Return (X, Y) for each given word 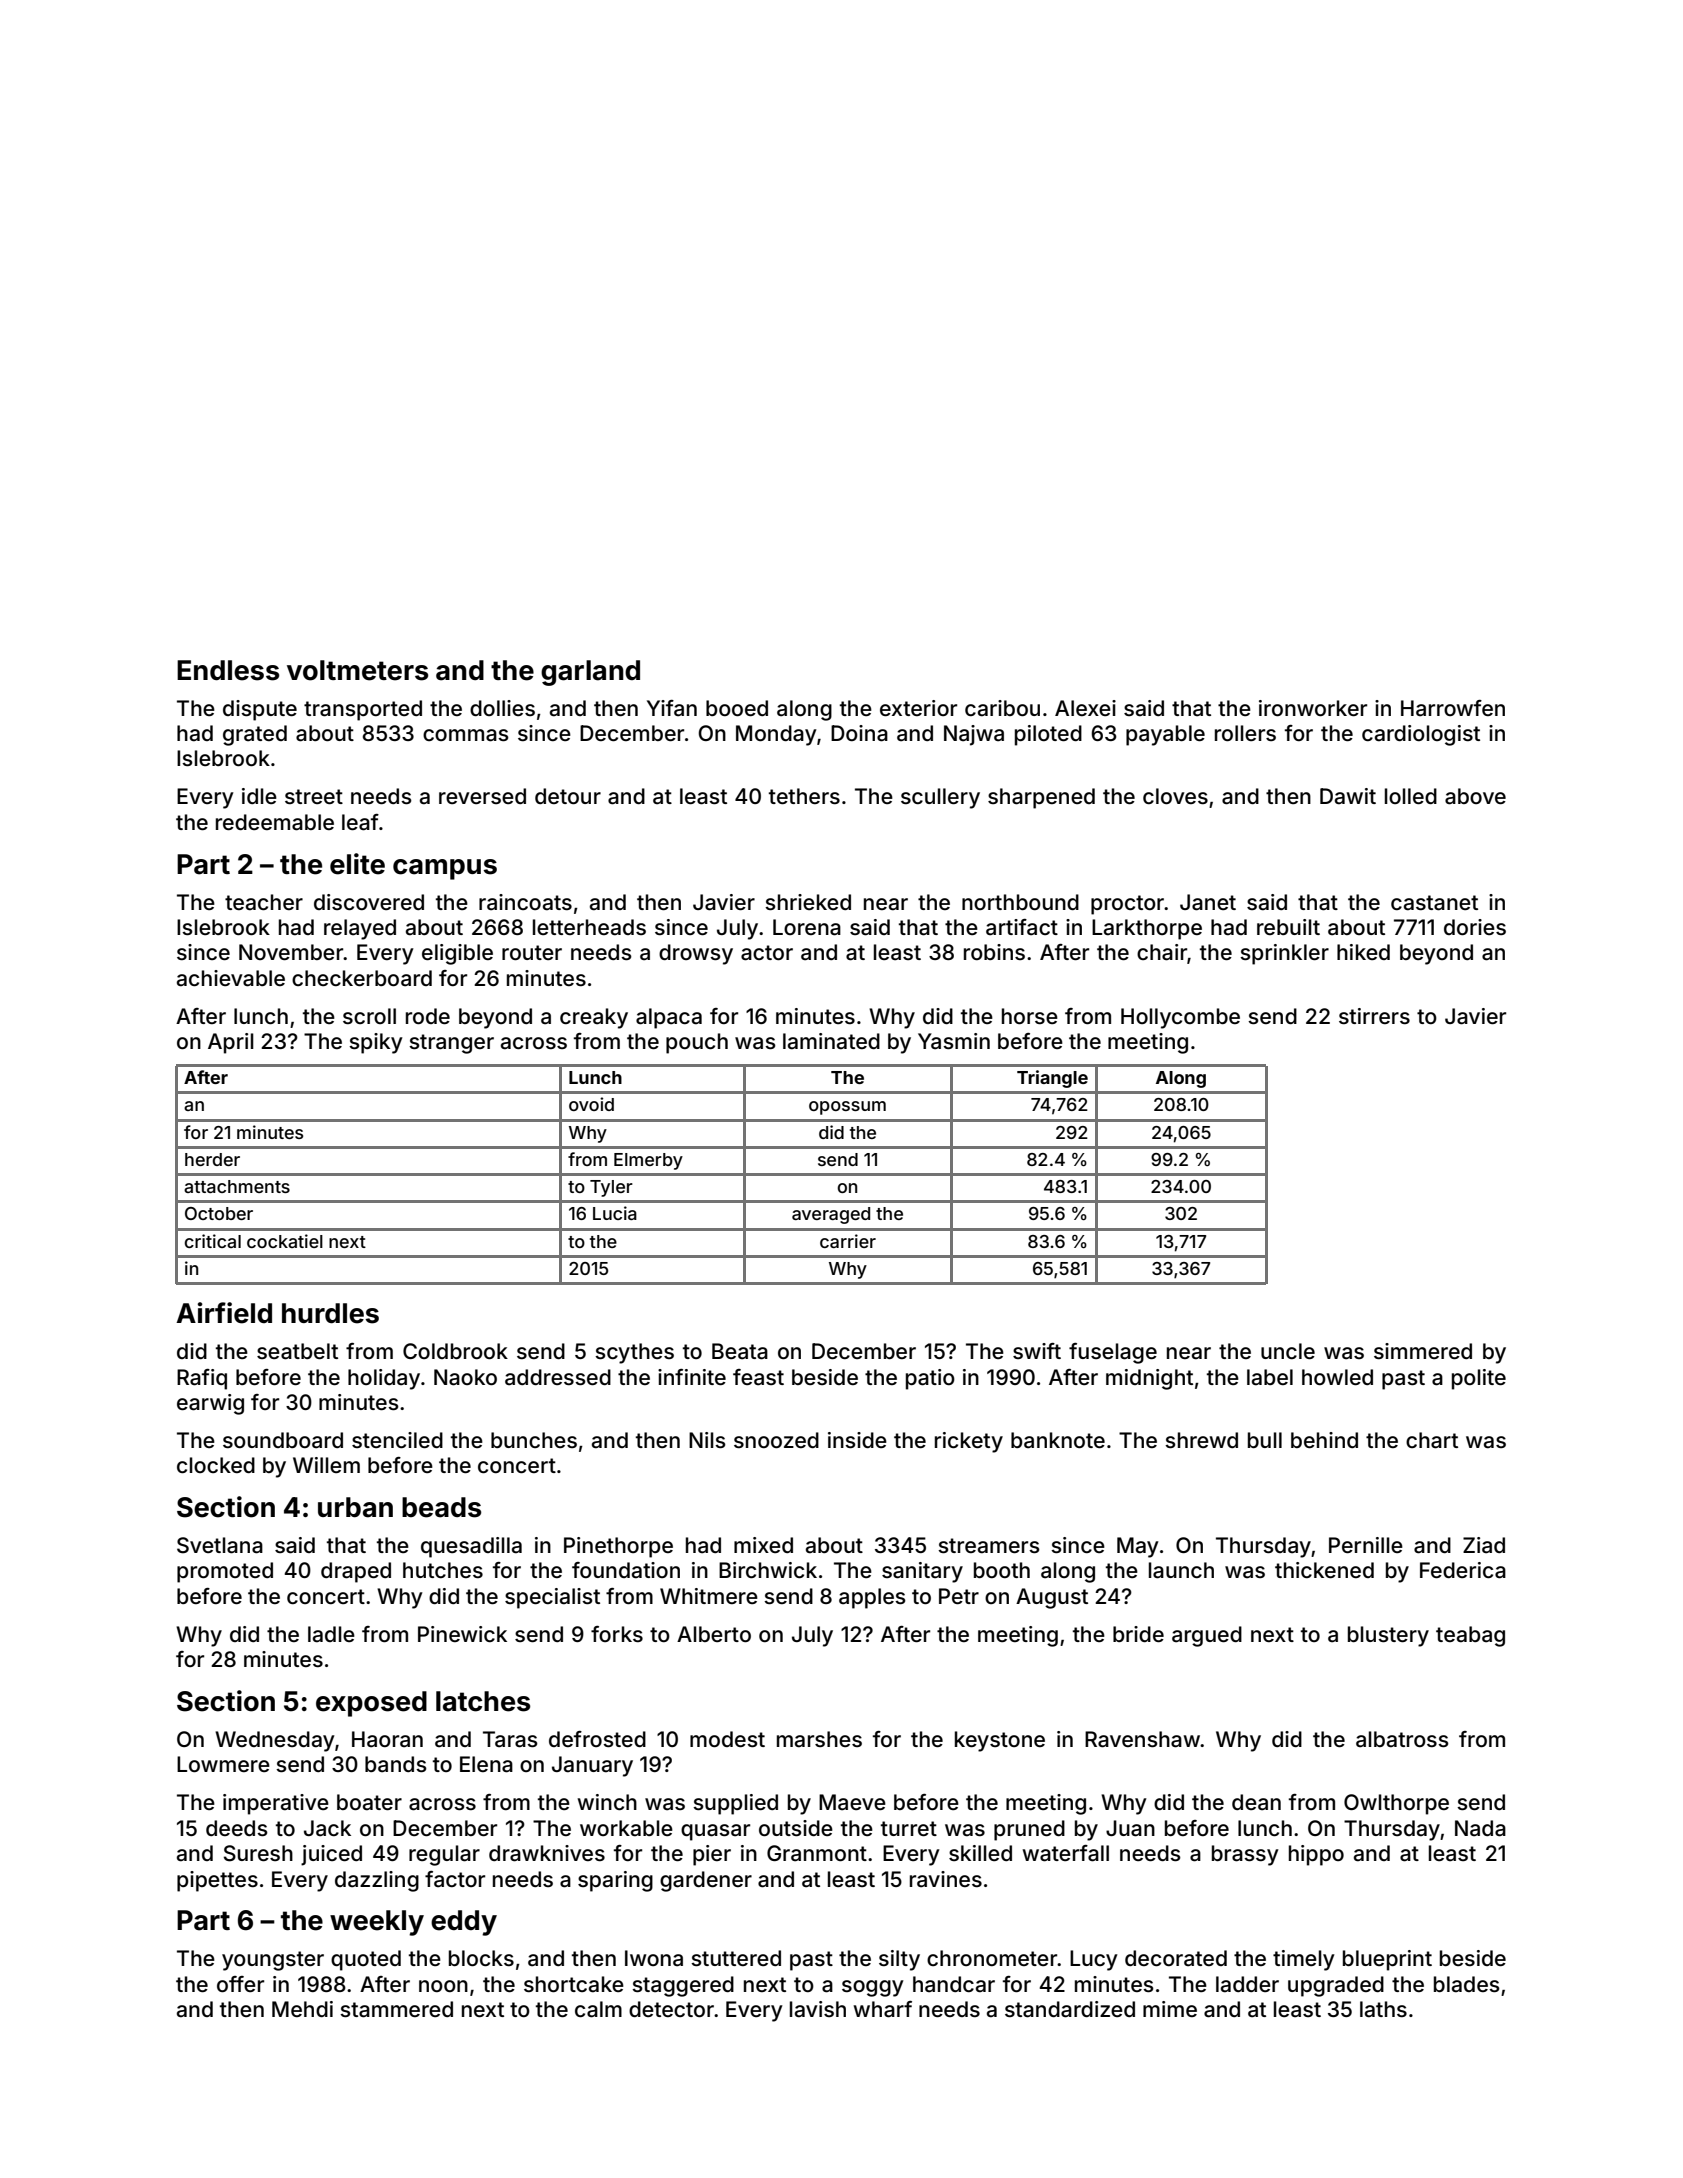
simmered (1423, 1351)
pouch (697, 1043)
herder (212, 1159)
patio (930, 1379)
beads (441, 1507)
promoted (225, 1572)
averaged (831, 1215)
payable (1165, 735)
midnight (1149, 1379)
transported (363, 710)
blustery (1388, 1636)
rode (428, 1016)
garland (590, 673)
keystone (1000, 1741)
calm (598, 2009)
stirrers (1374, 1016)
